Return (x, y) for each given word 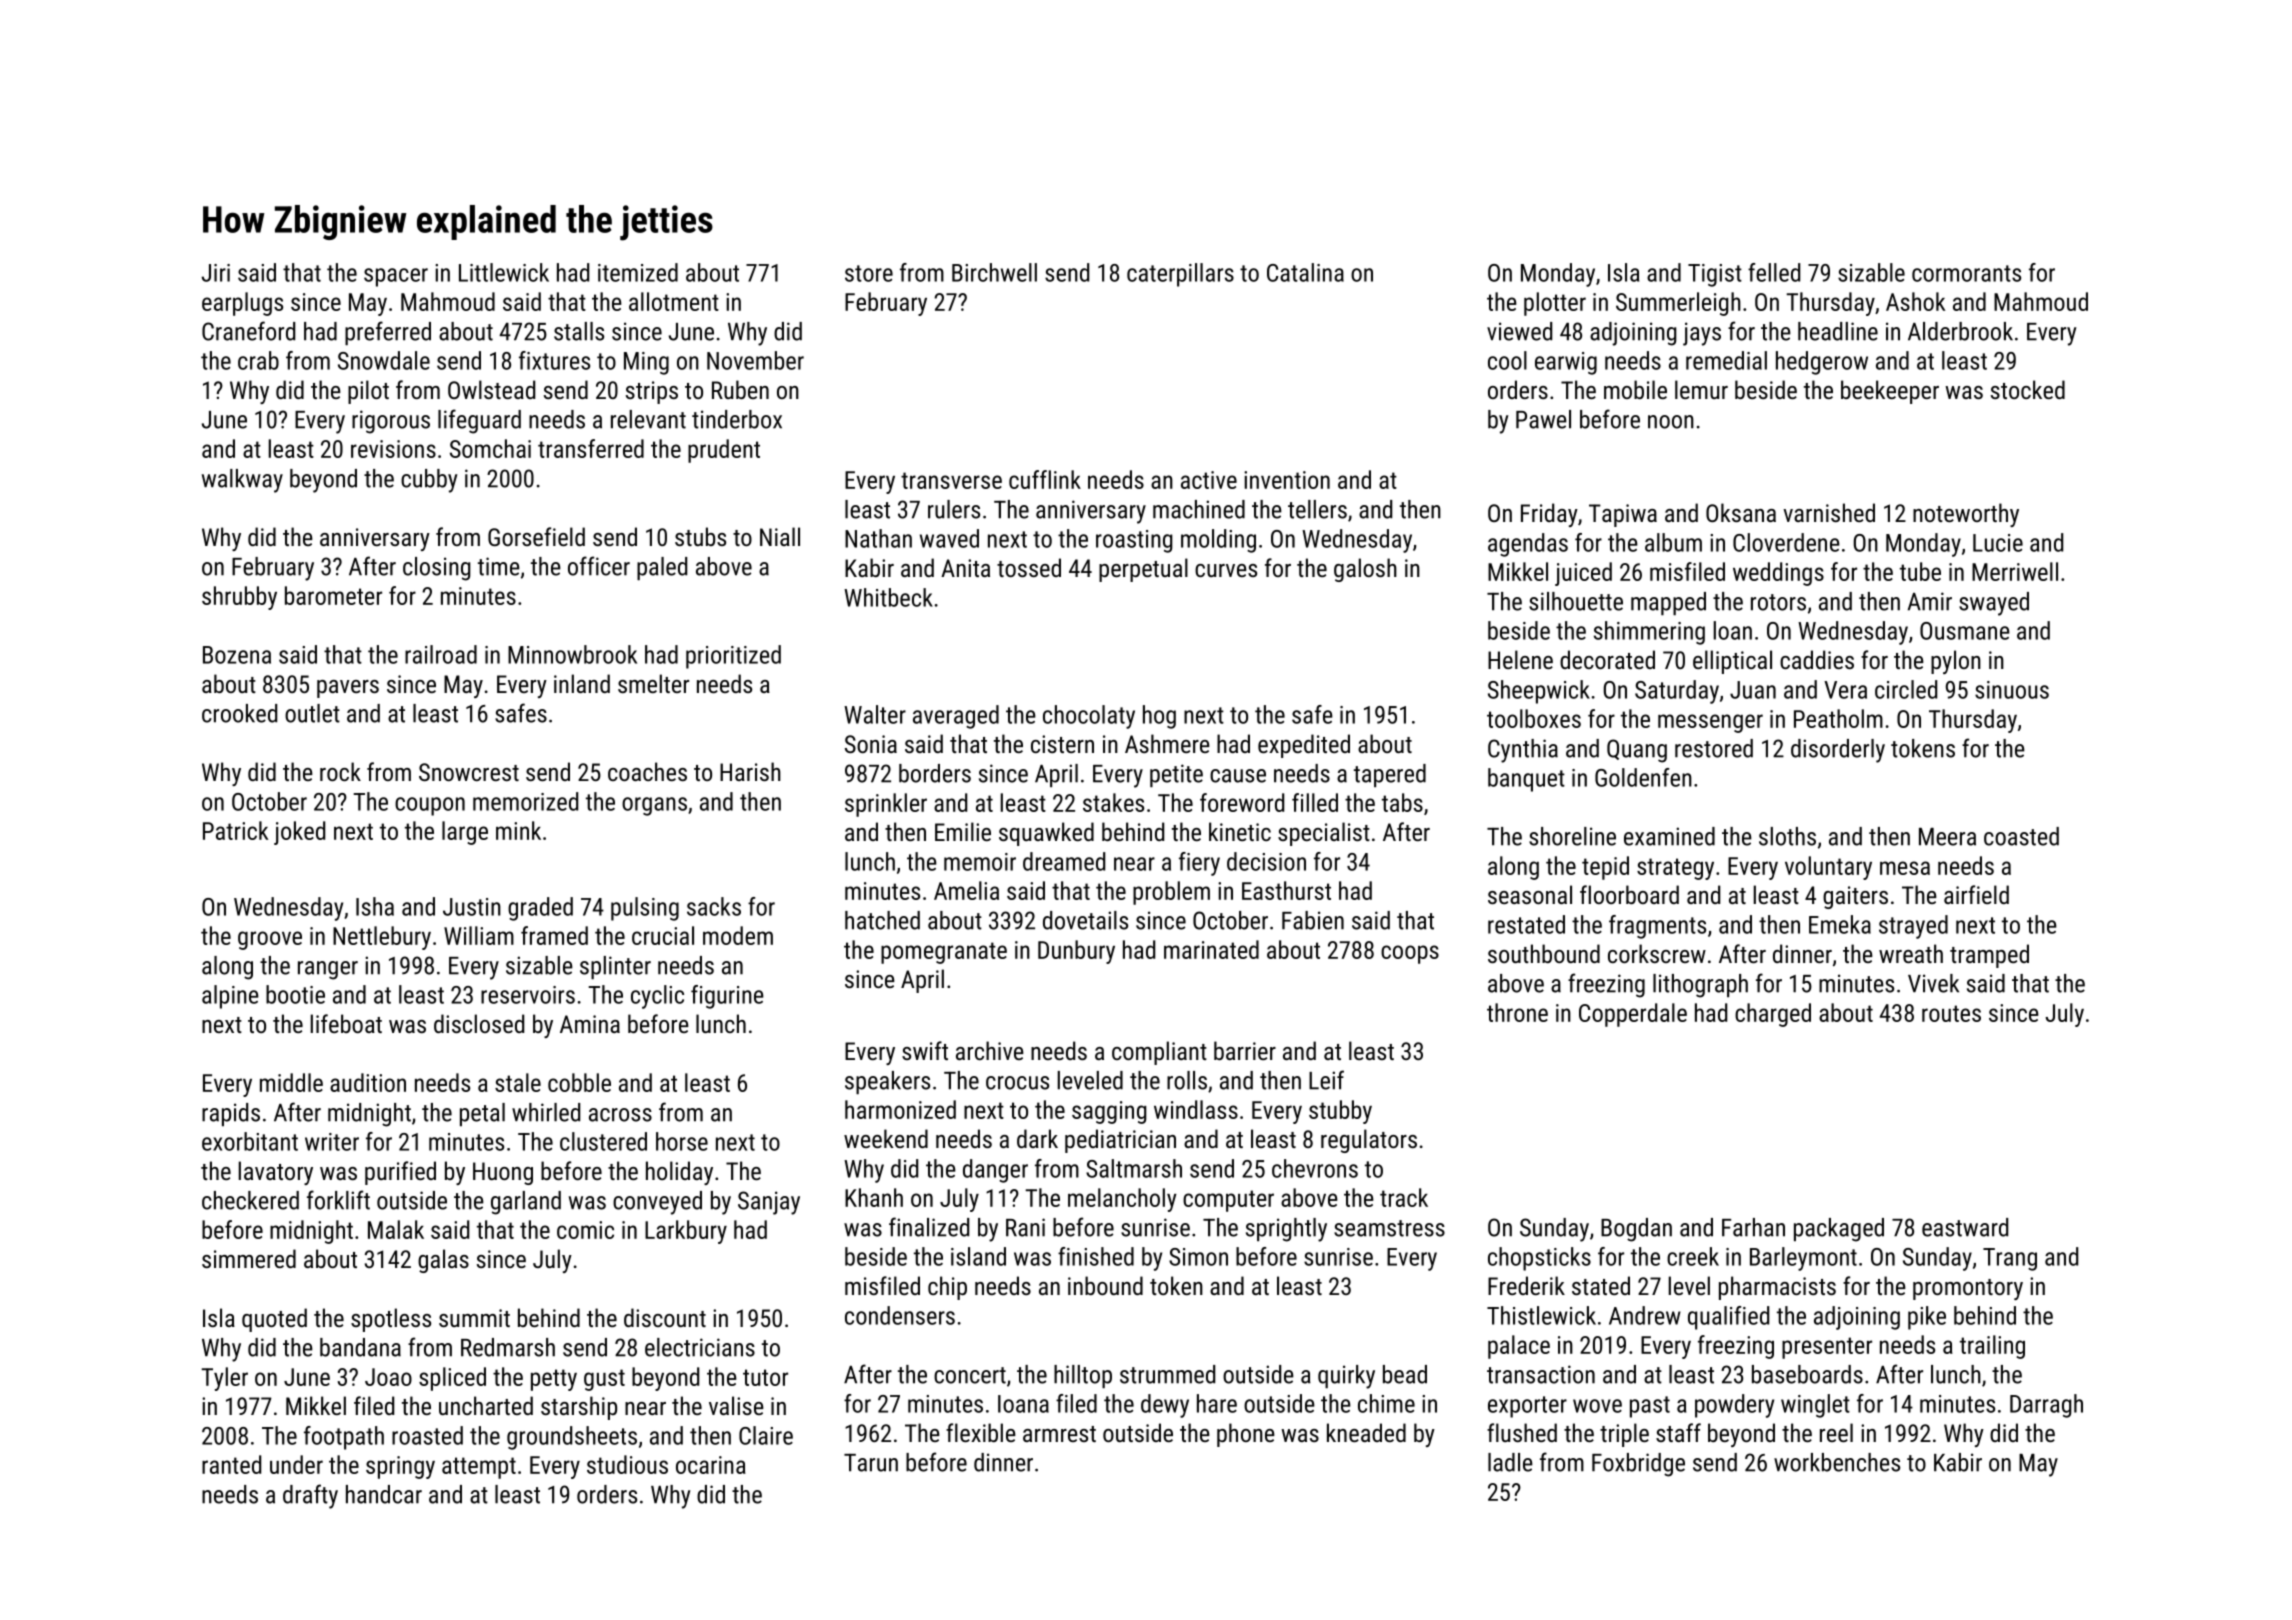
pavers (348, 689)
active (1209, 480)
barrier (1245, 1050)
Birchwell (994, 272)
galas (443, 1261)
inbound (1105, 1285)
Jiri (216, 273)
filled (1315, 802)
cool (1507, 360)
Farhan (1753, 1227)
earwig (1566, 363)
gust (604, 1380)
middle (291, 1082)
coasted (2021, 836)
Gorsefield (536, 536)
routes (1951, 1013)
